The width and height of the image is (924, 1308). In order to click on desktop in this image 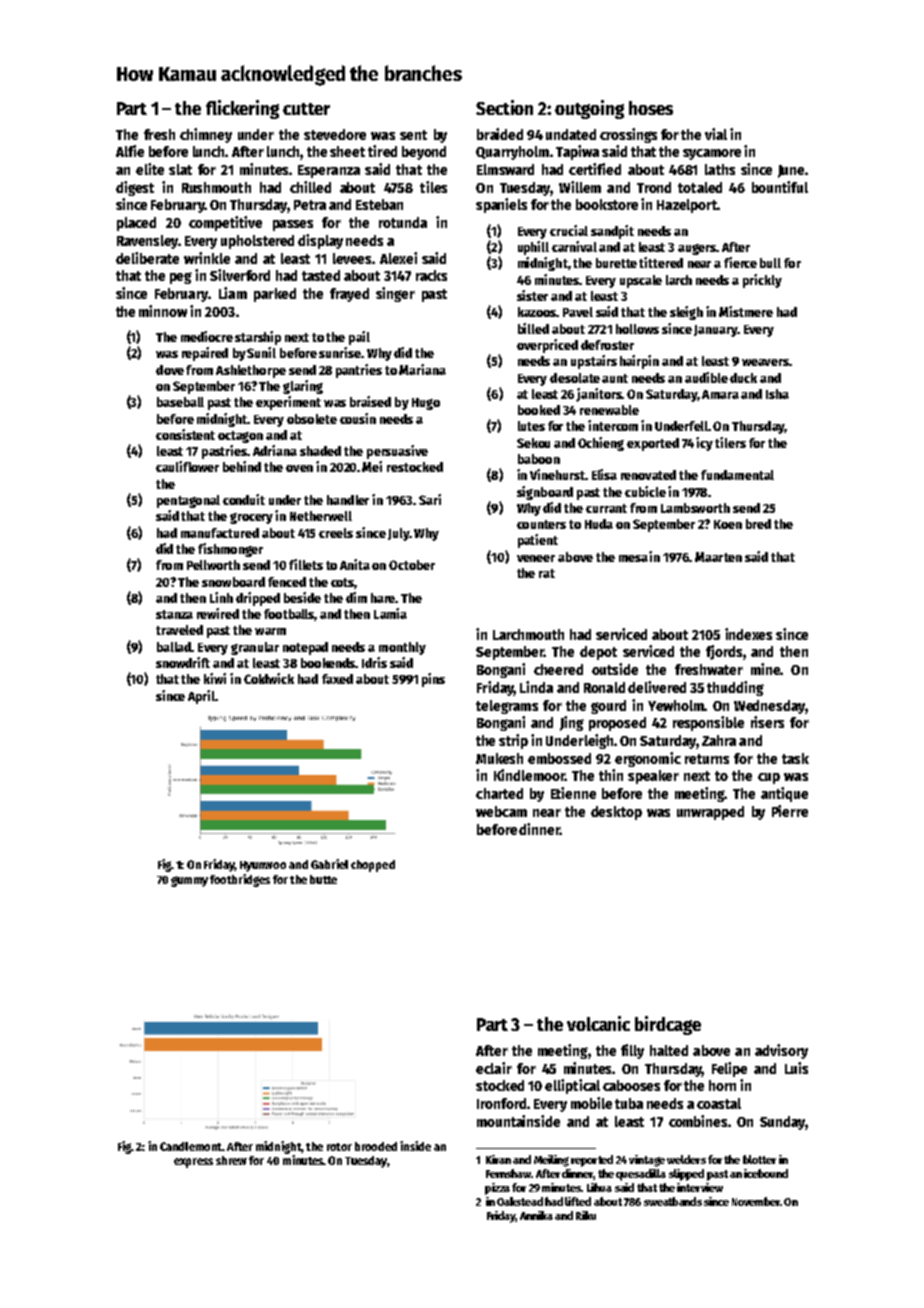, I will do `click(616, 813)`.
